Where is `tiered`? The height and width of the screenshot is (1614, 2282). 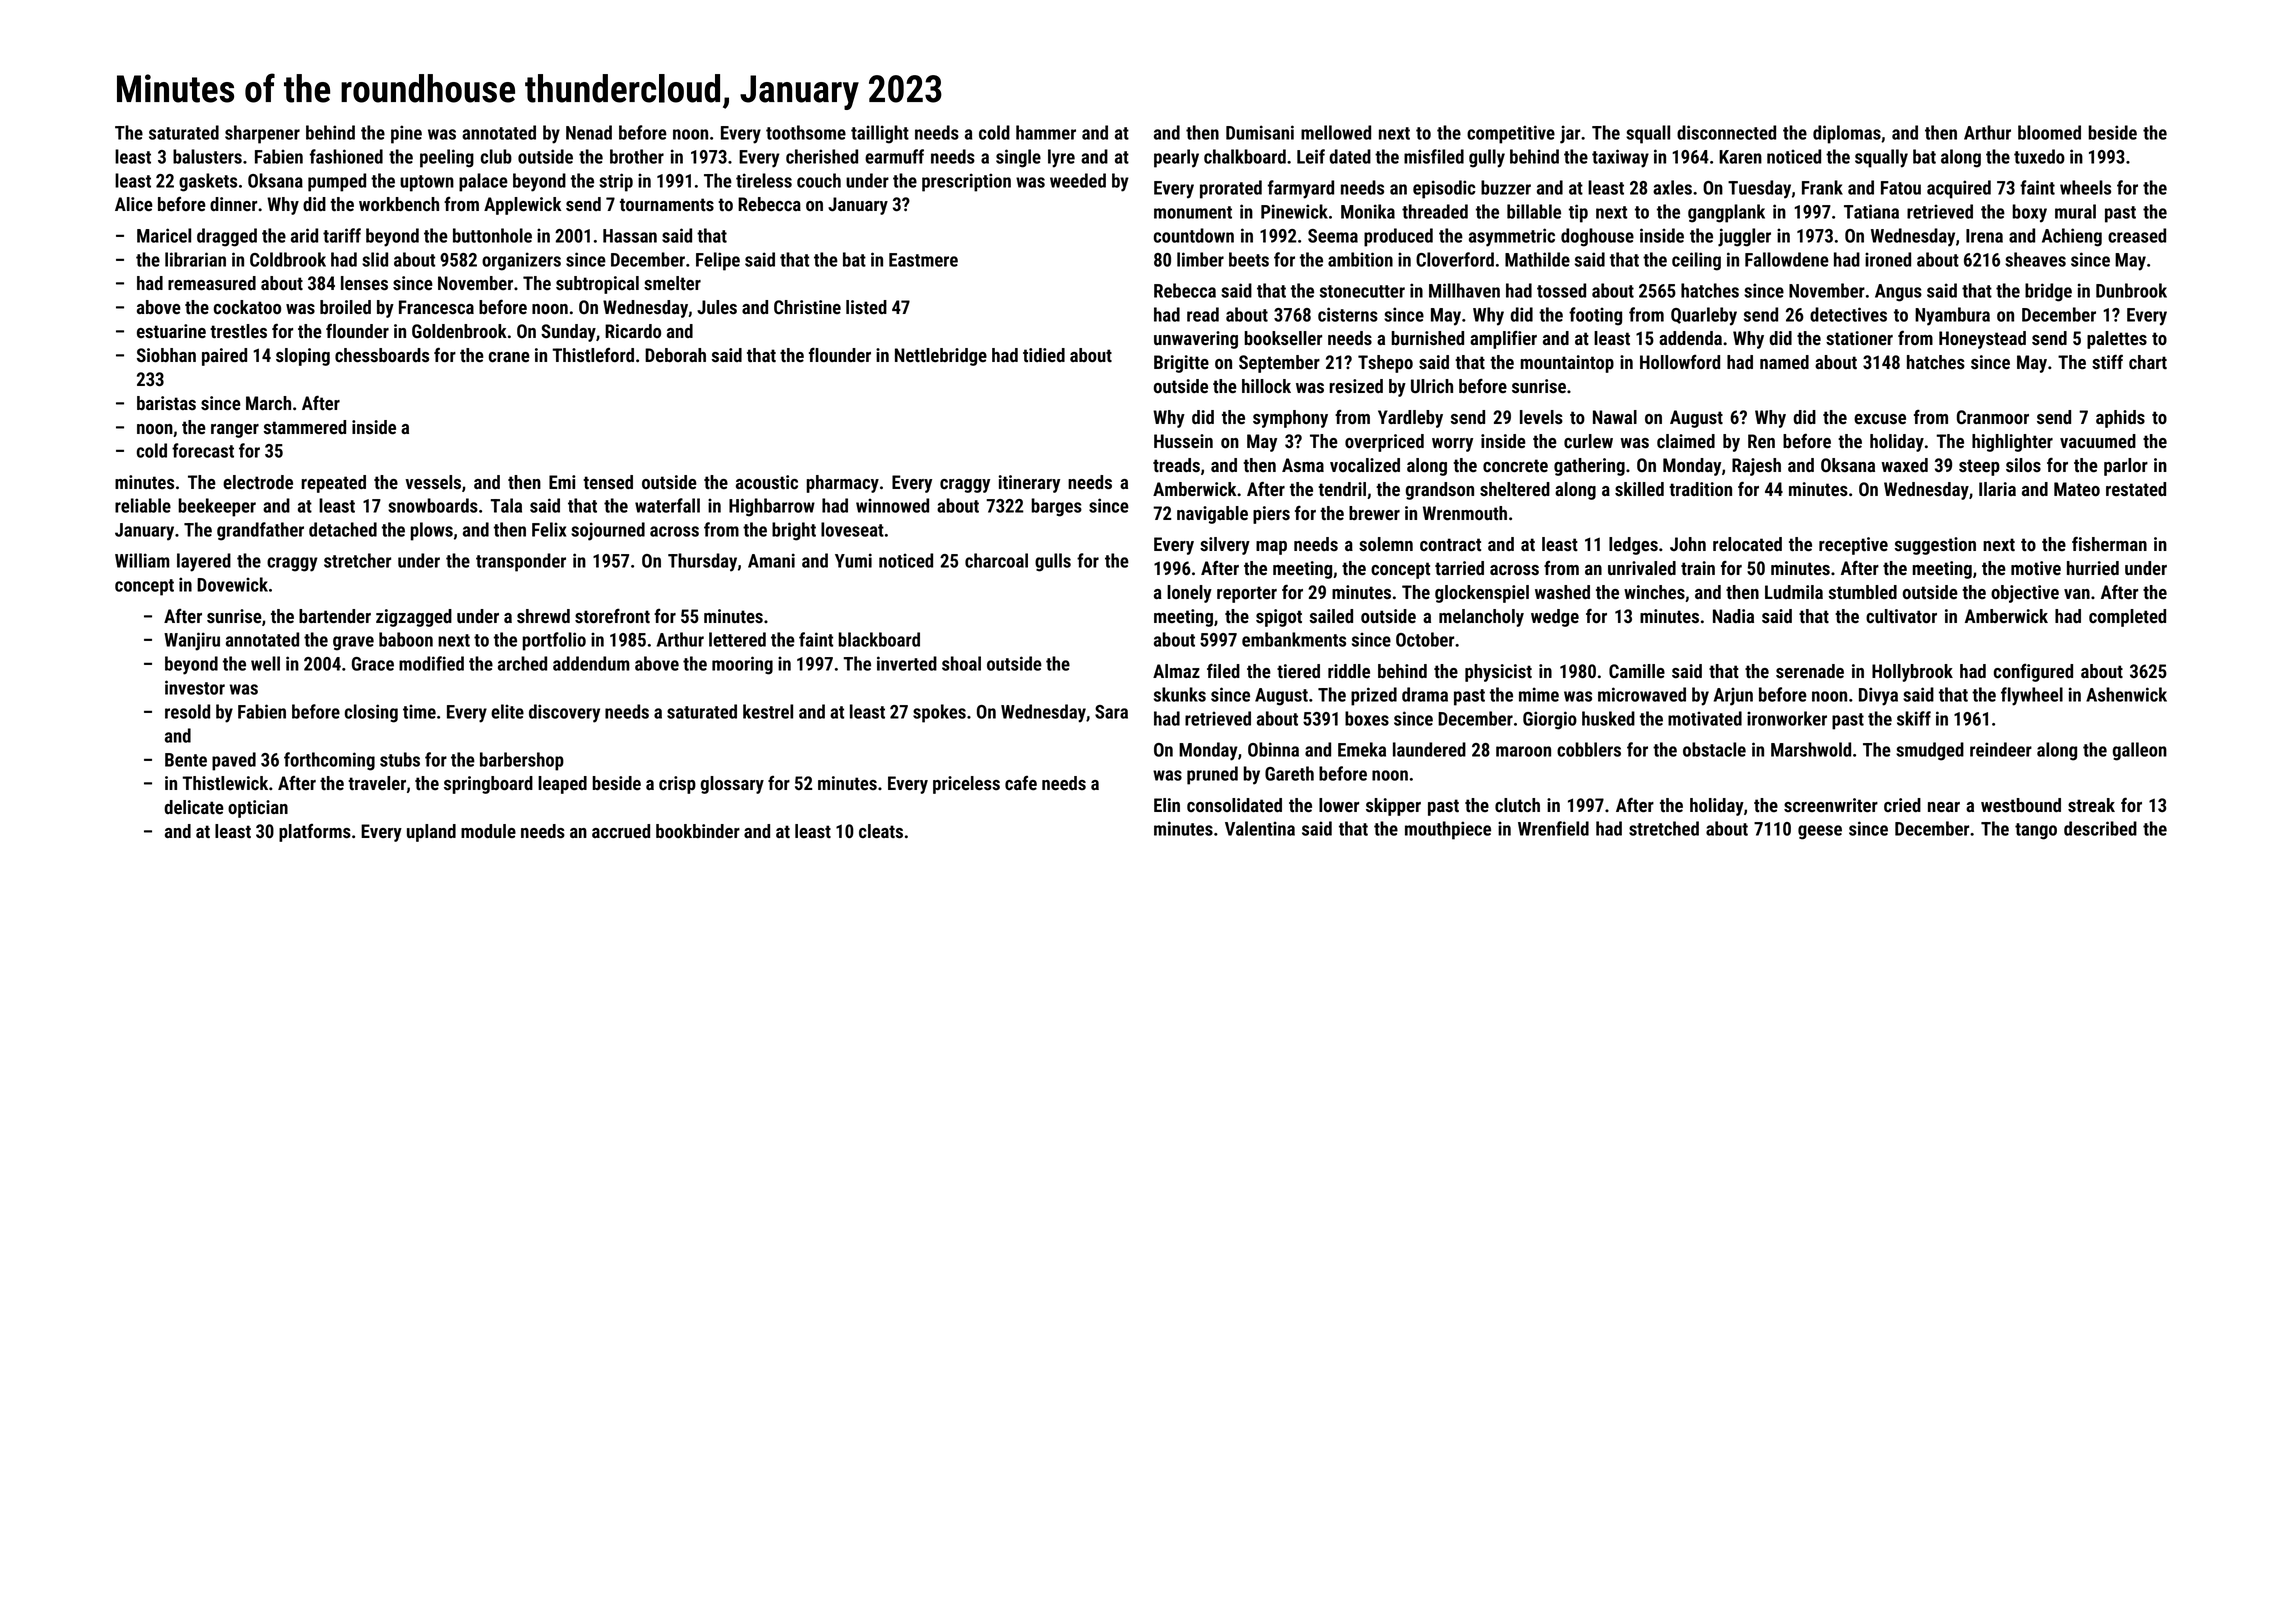
tiered is located at coordinates (1298, 671).
